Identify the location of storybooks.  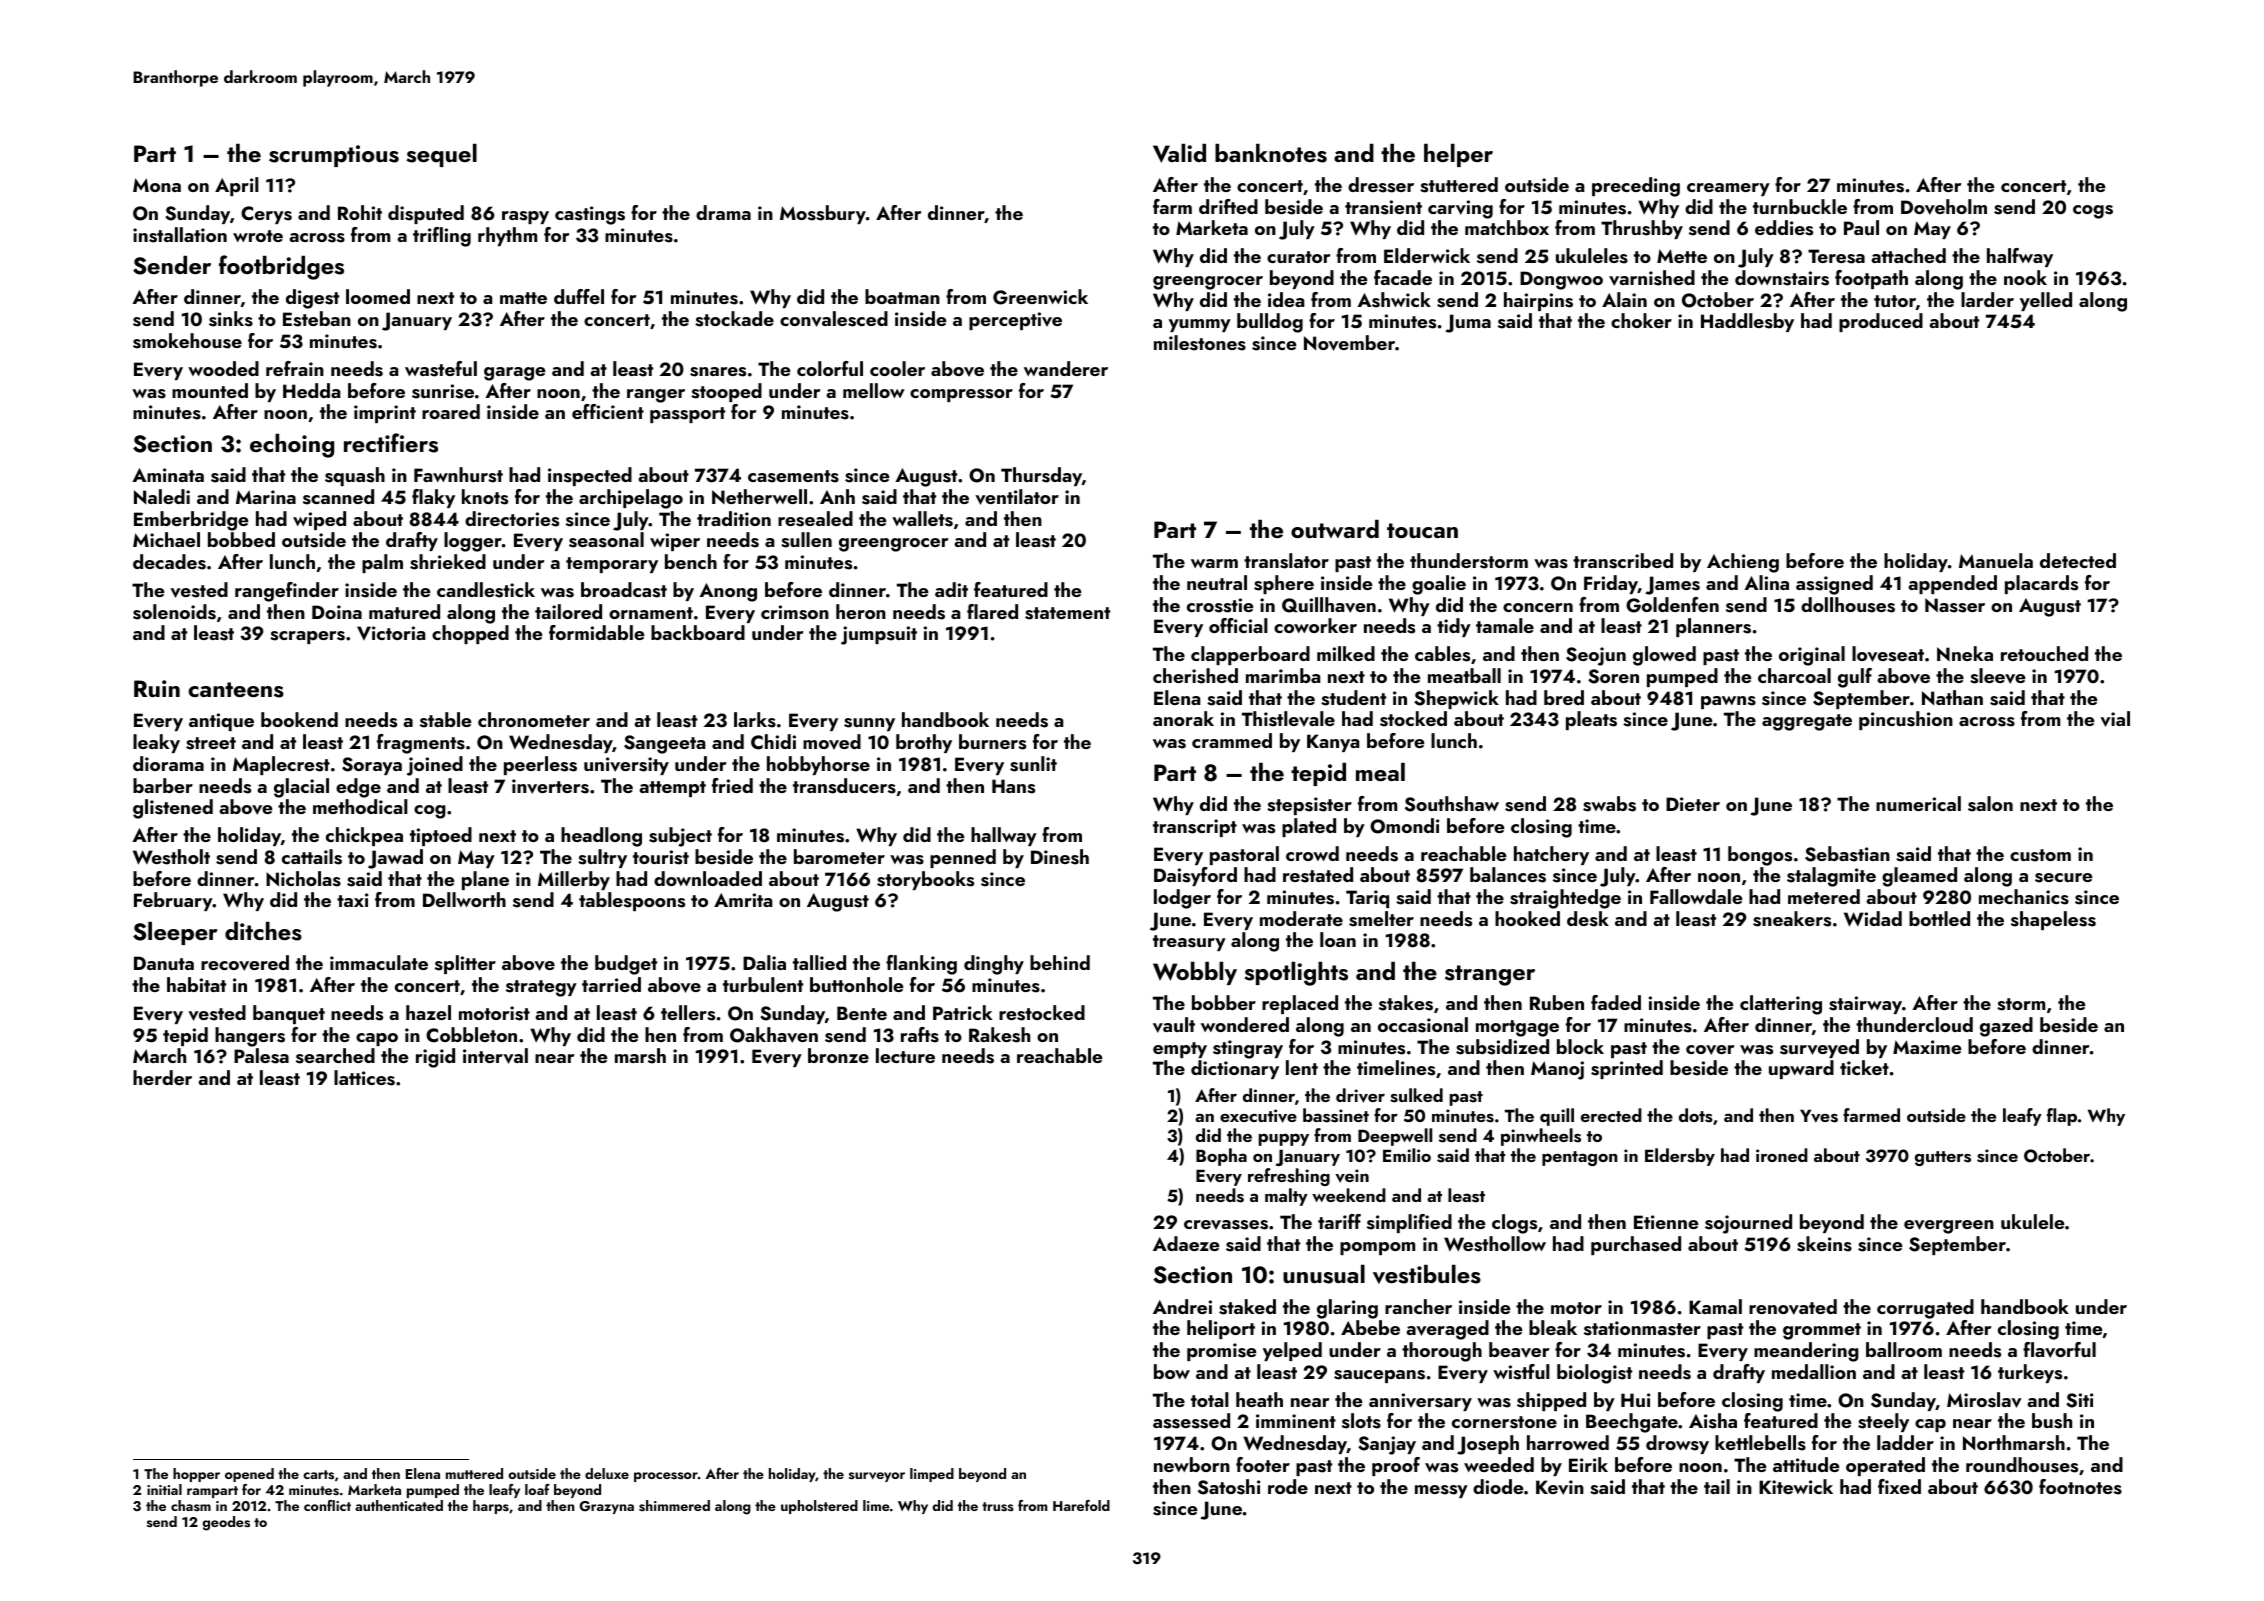
(925, 880).
